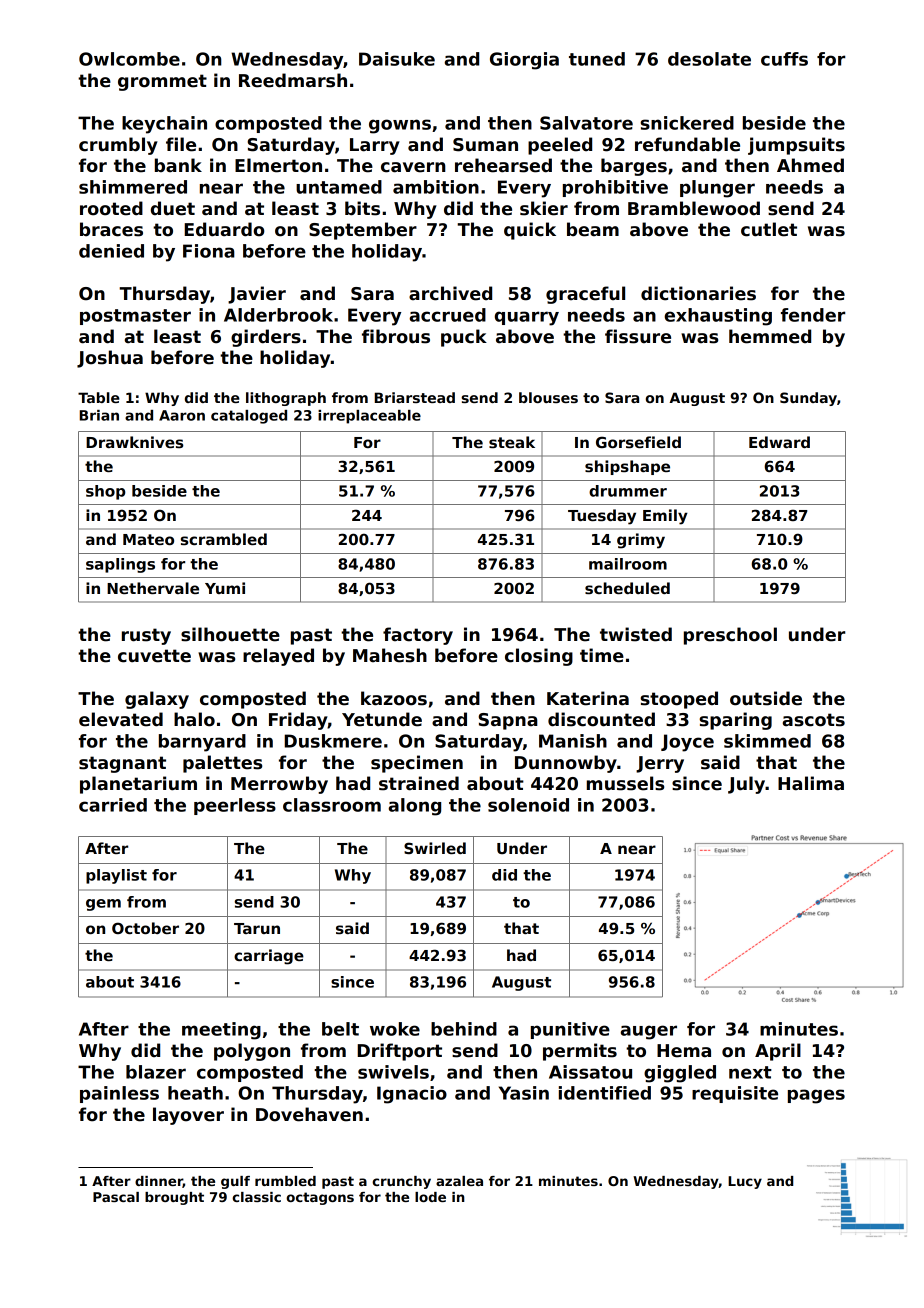  What do you see at coordinates (159, 1182) in the screenshot?
I see `dinner` at bounding box center [159, 1182].
